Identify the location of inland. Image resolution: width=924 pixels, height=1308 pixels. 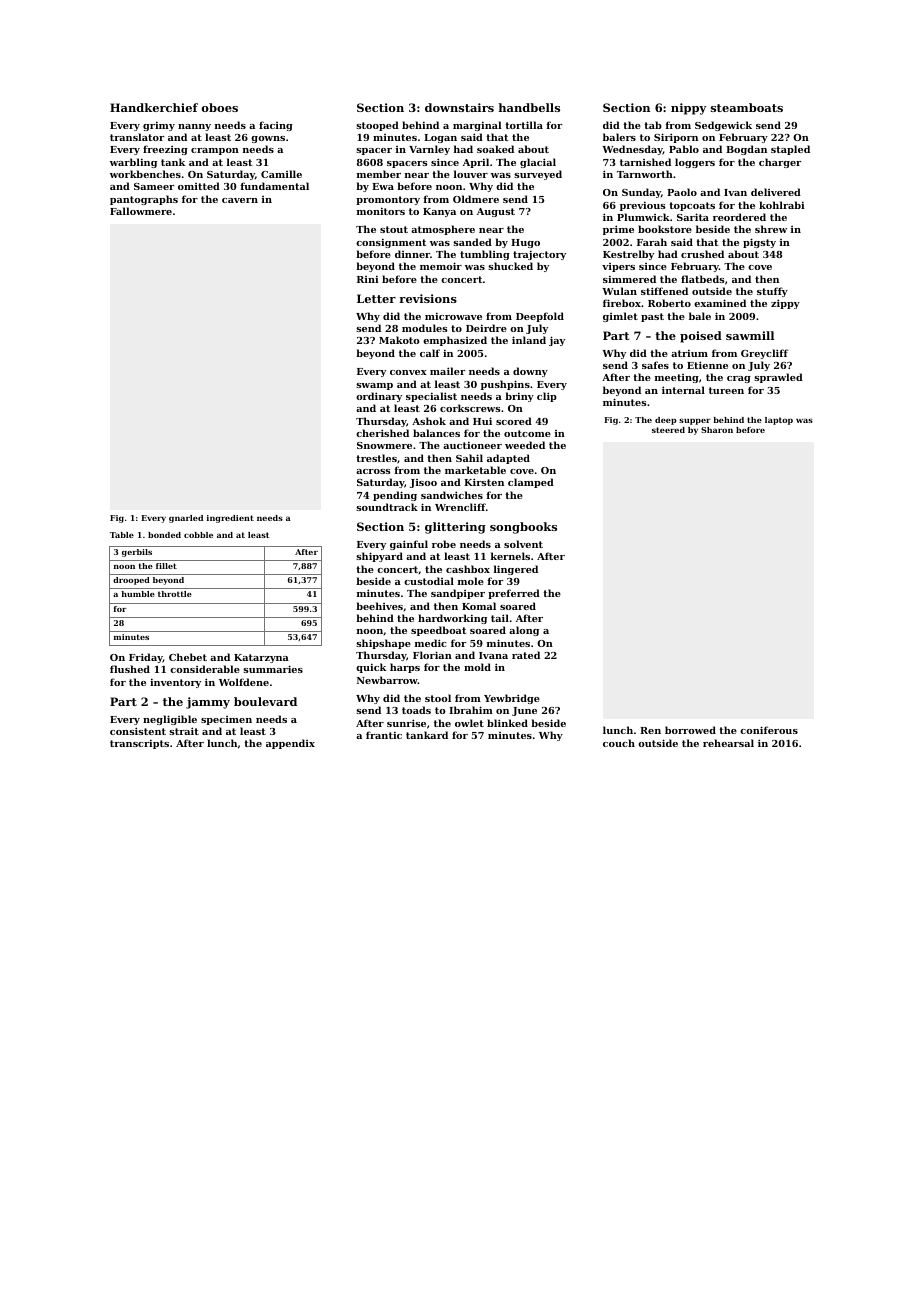
(529, 340).
